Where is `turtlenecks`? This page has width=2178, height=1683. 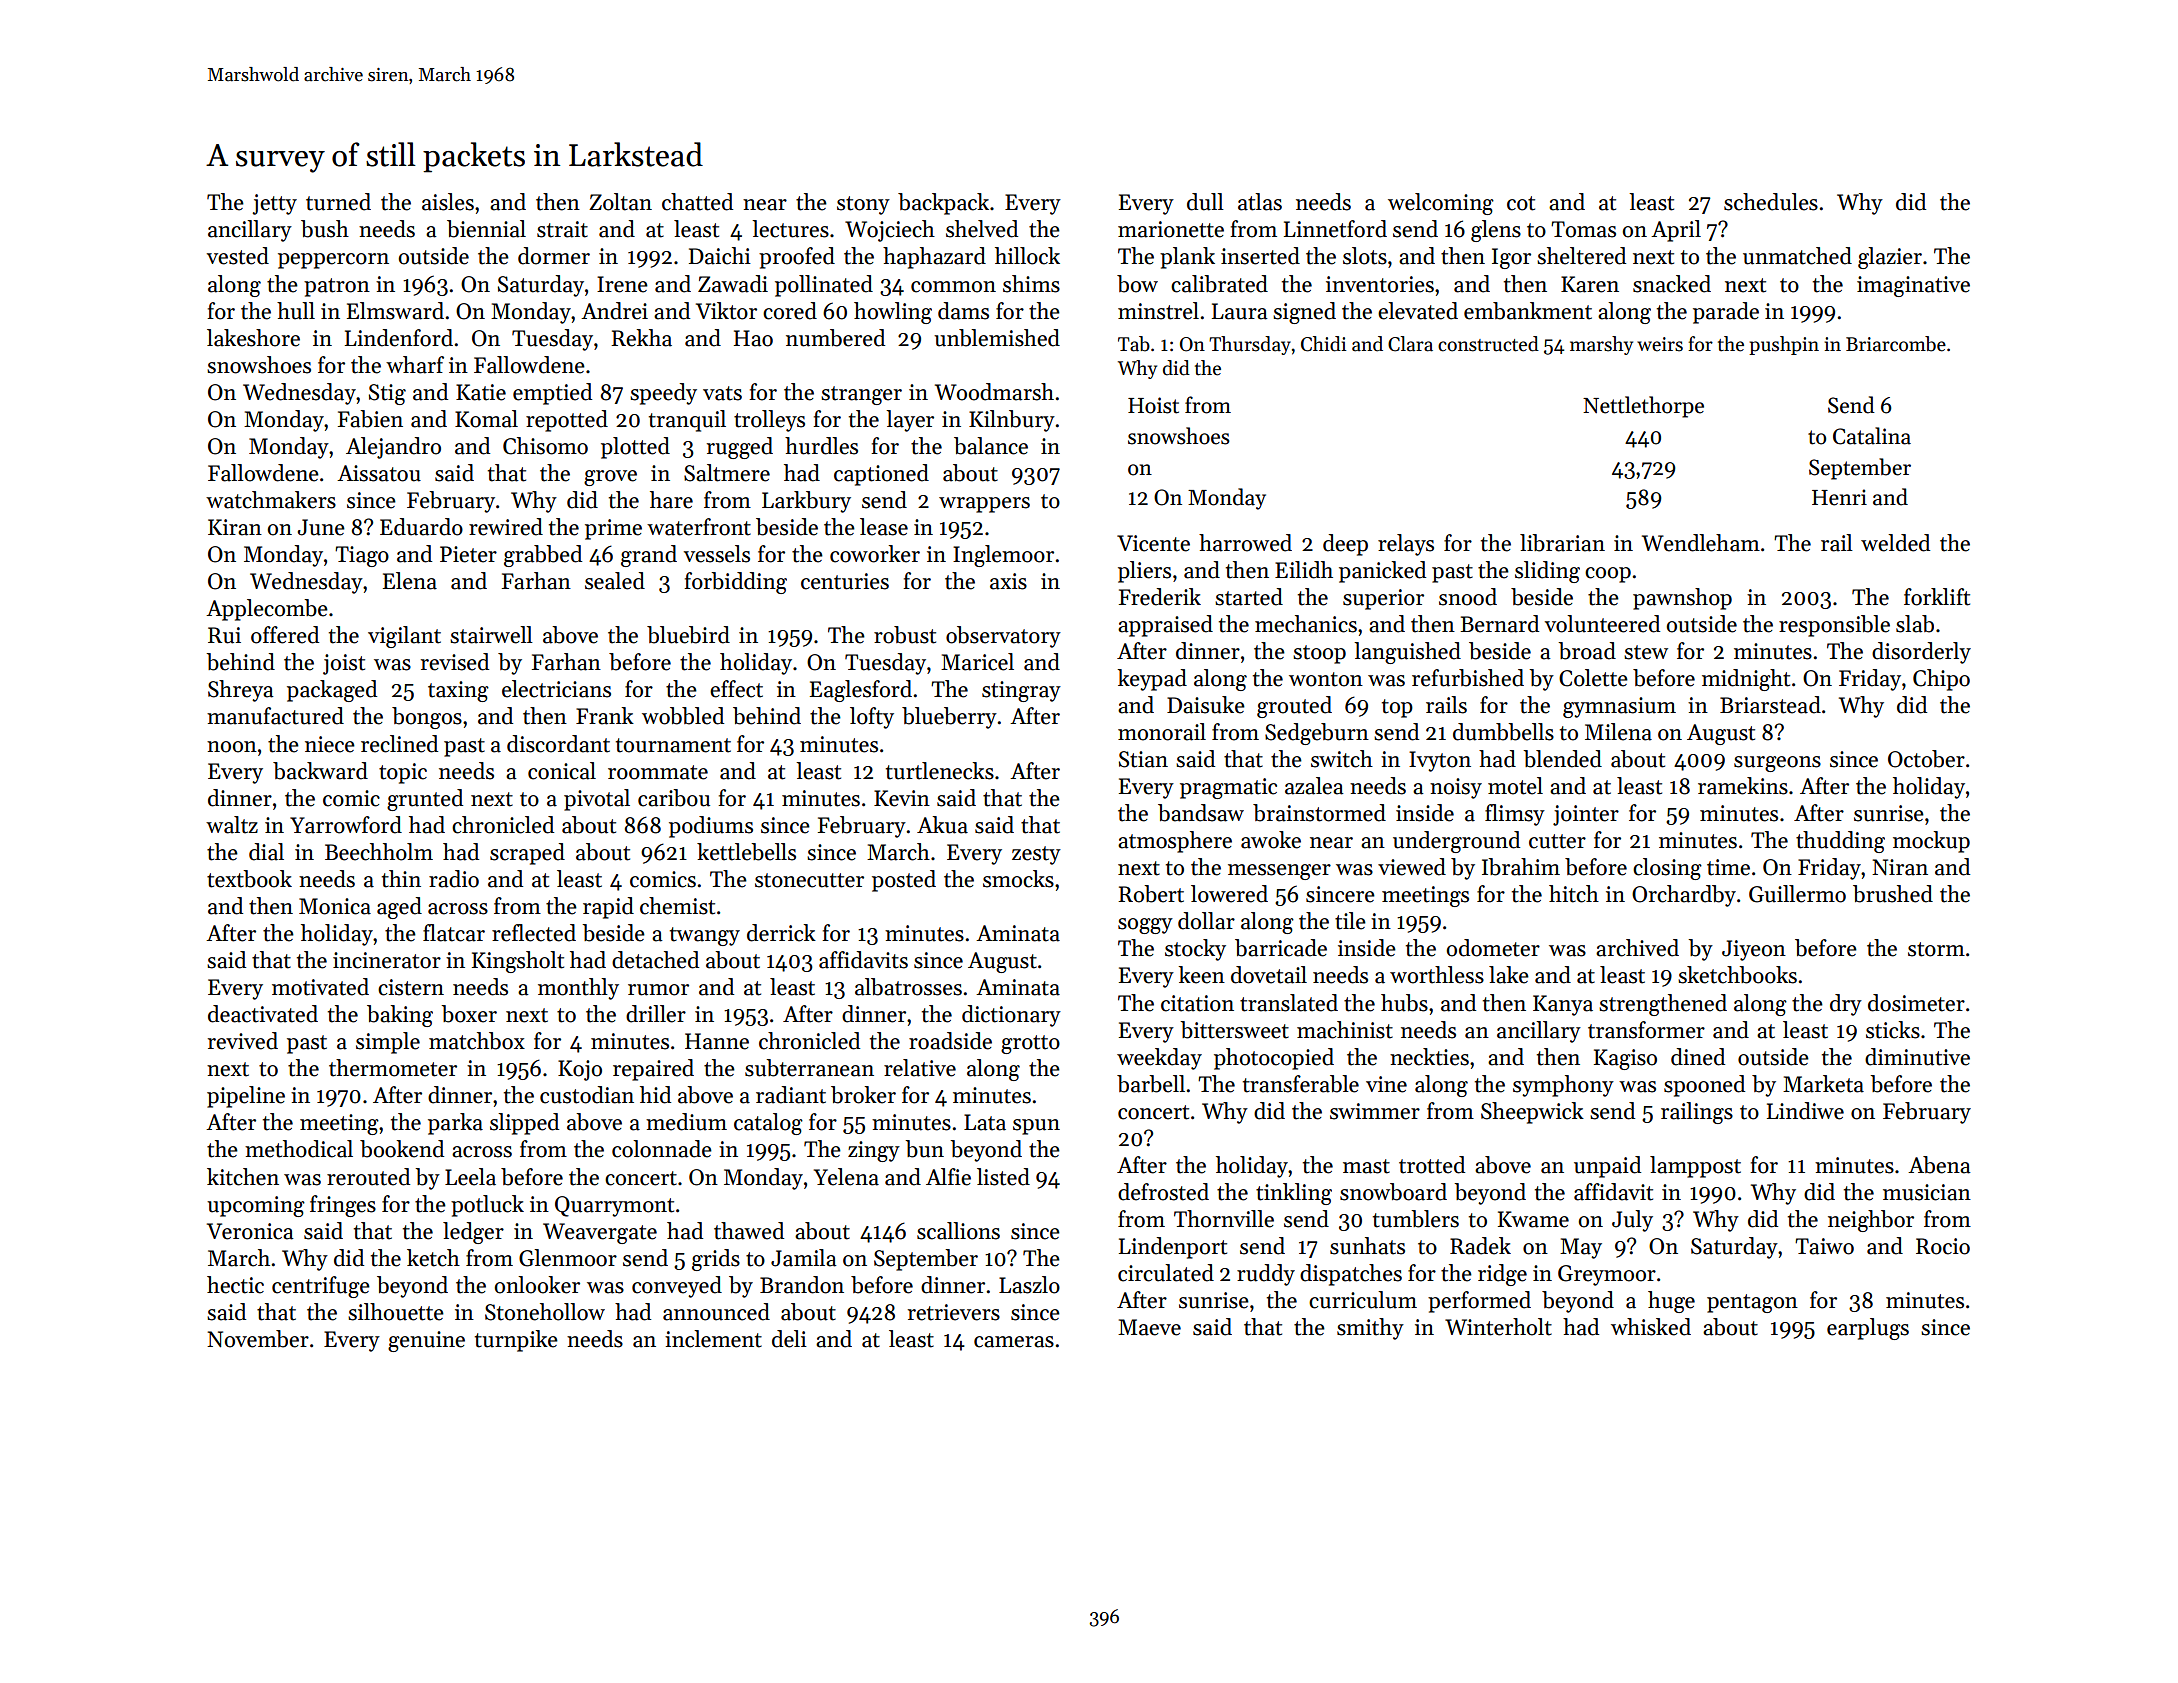 turtlenecks is located at coordinates (940, 771).
